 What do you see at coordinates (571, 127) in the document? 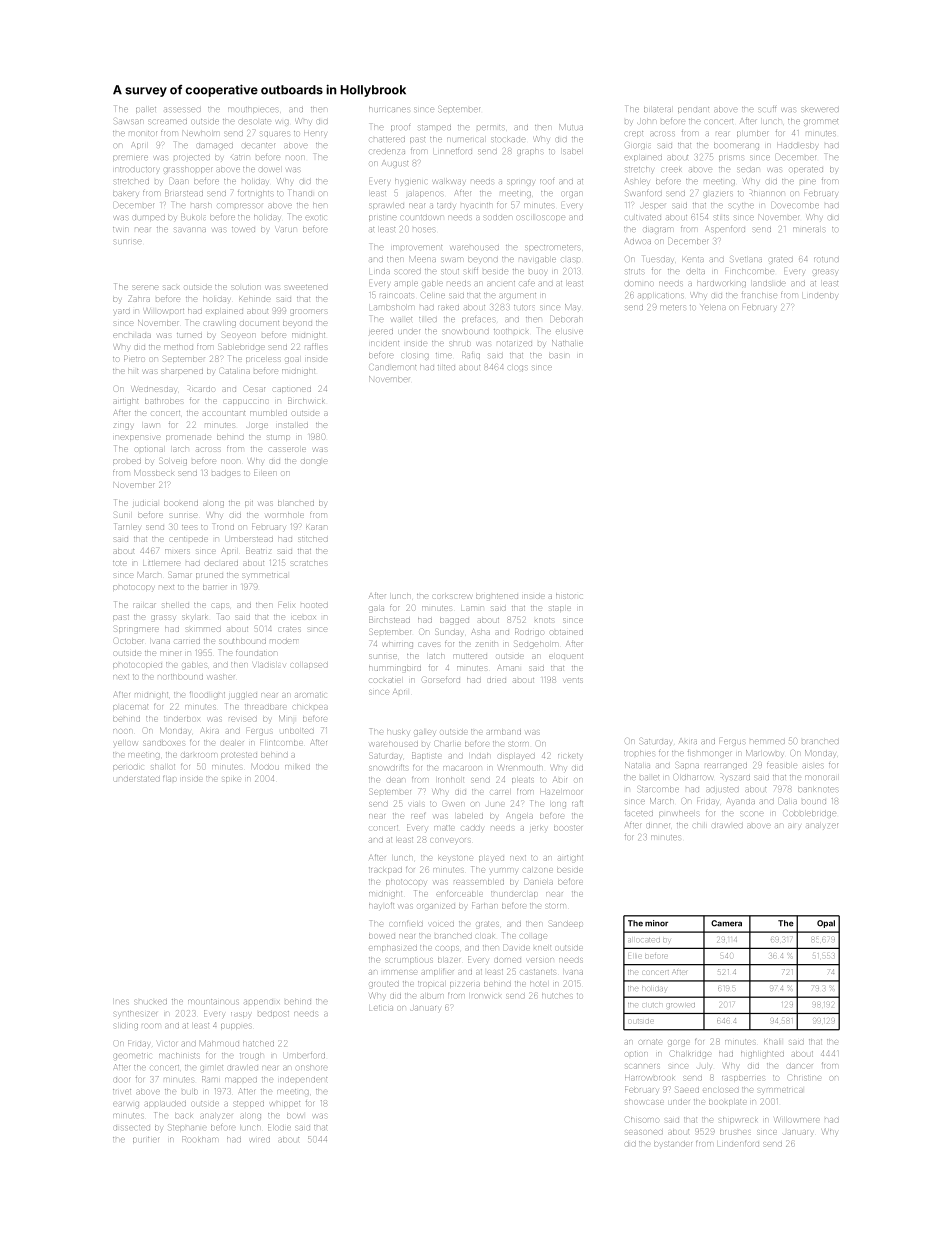
I see `Mutua` at bounding box center [571, 127].
